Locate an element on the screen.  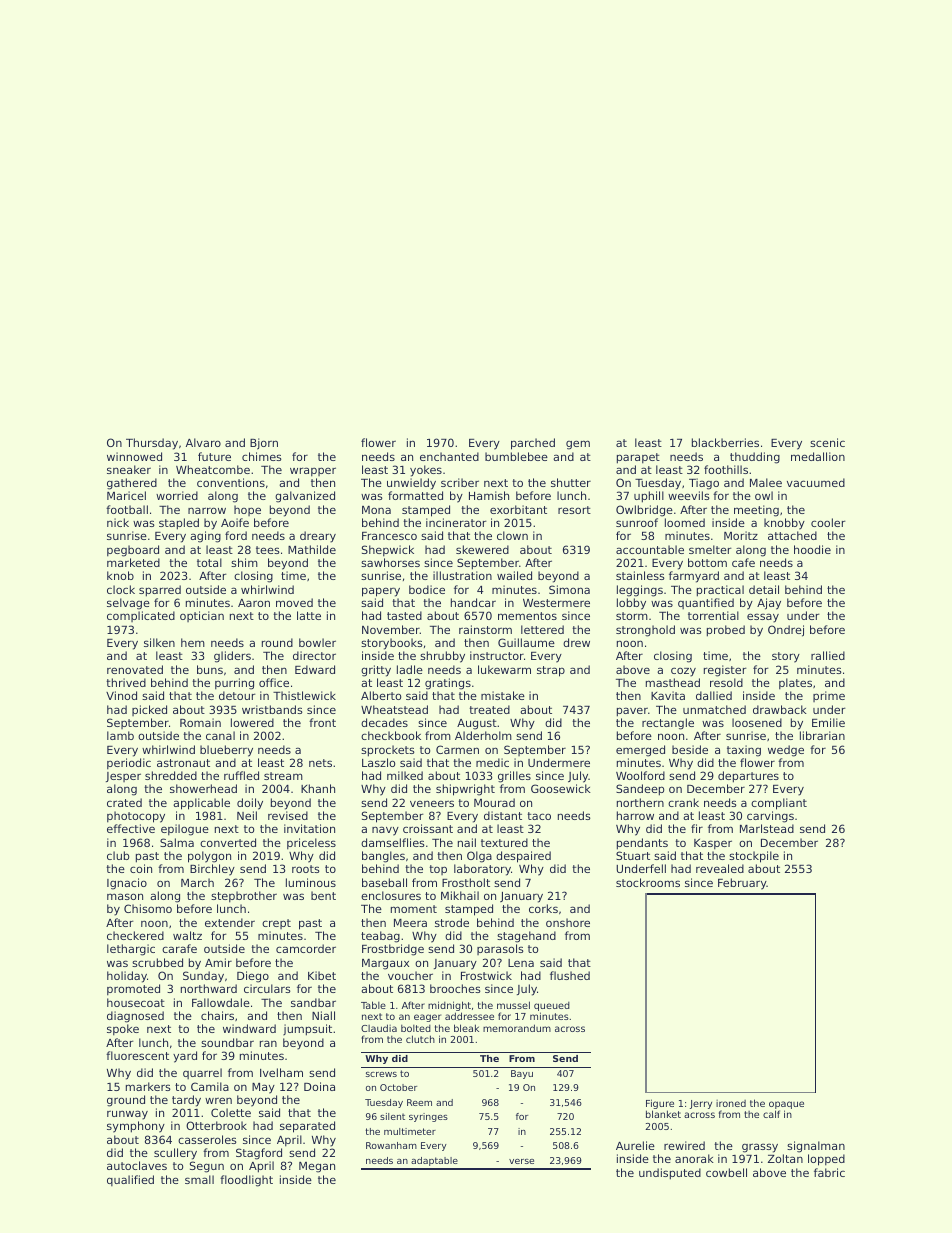
Alderholm is located at coordinates (483, 735).
